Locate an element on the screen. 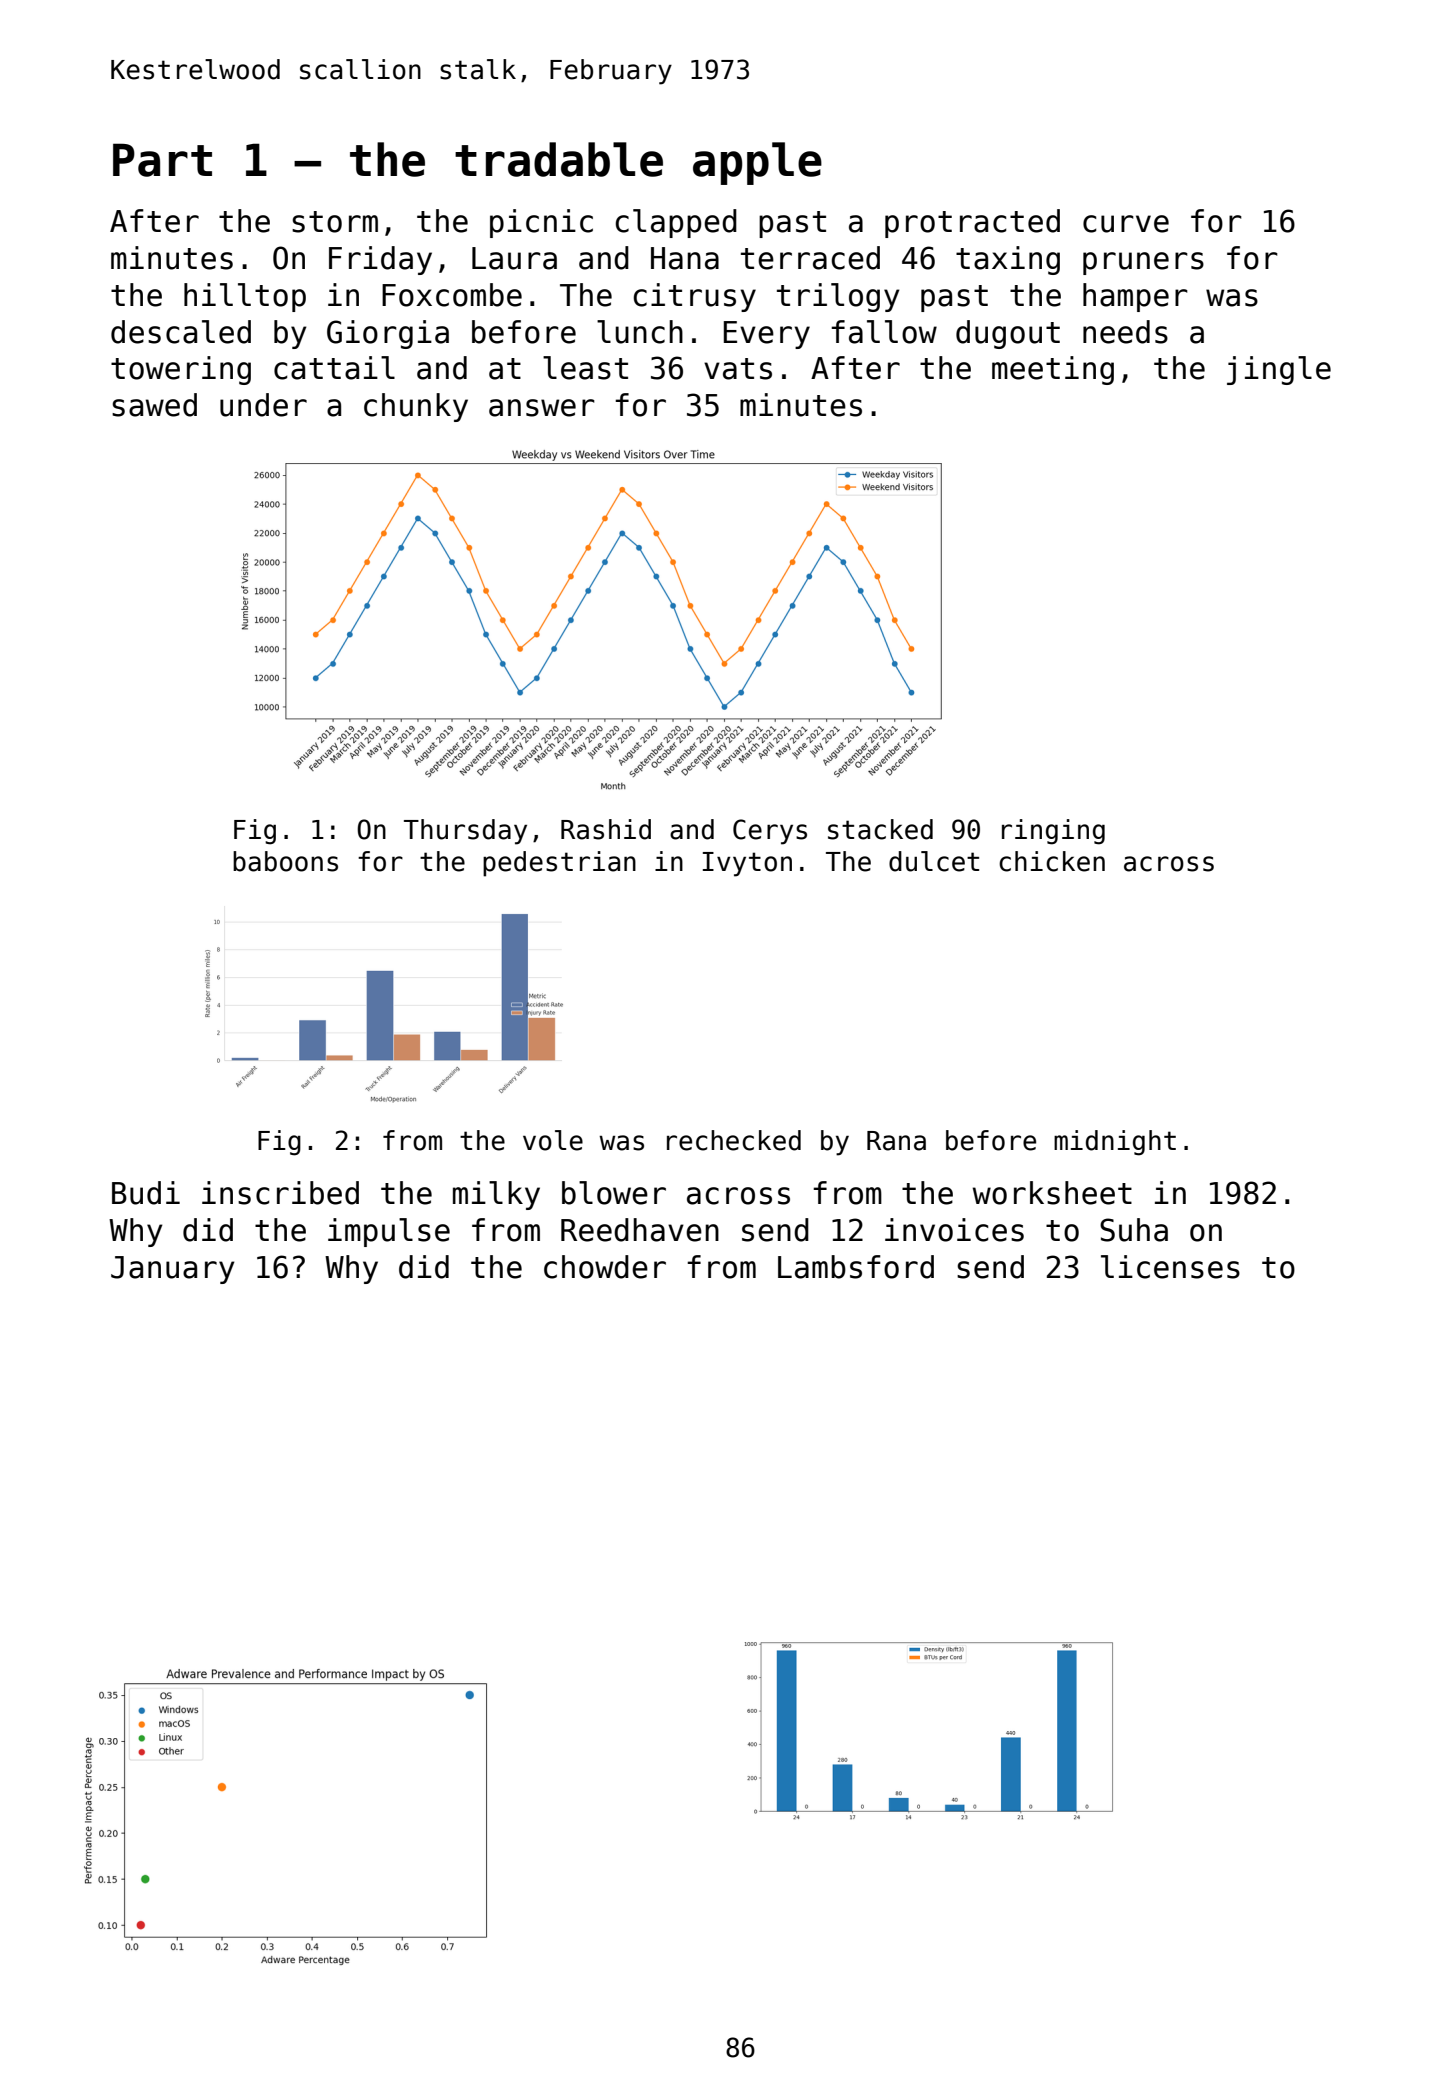 The image size is (1450, 2100). answer is located at coordinates (542, 408).
